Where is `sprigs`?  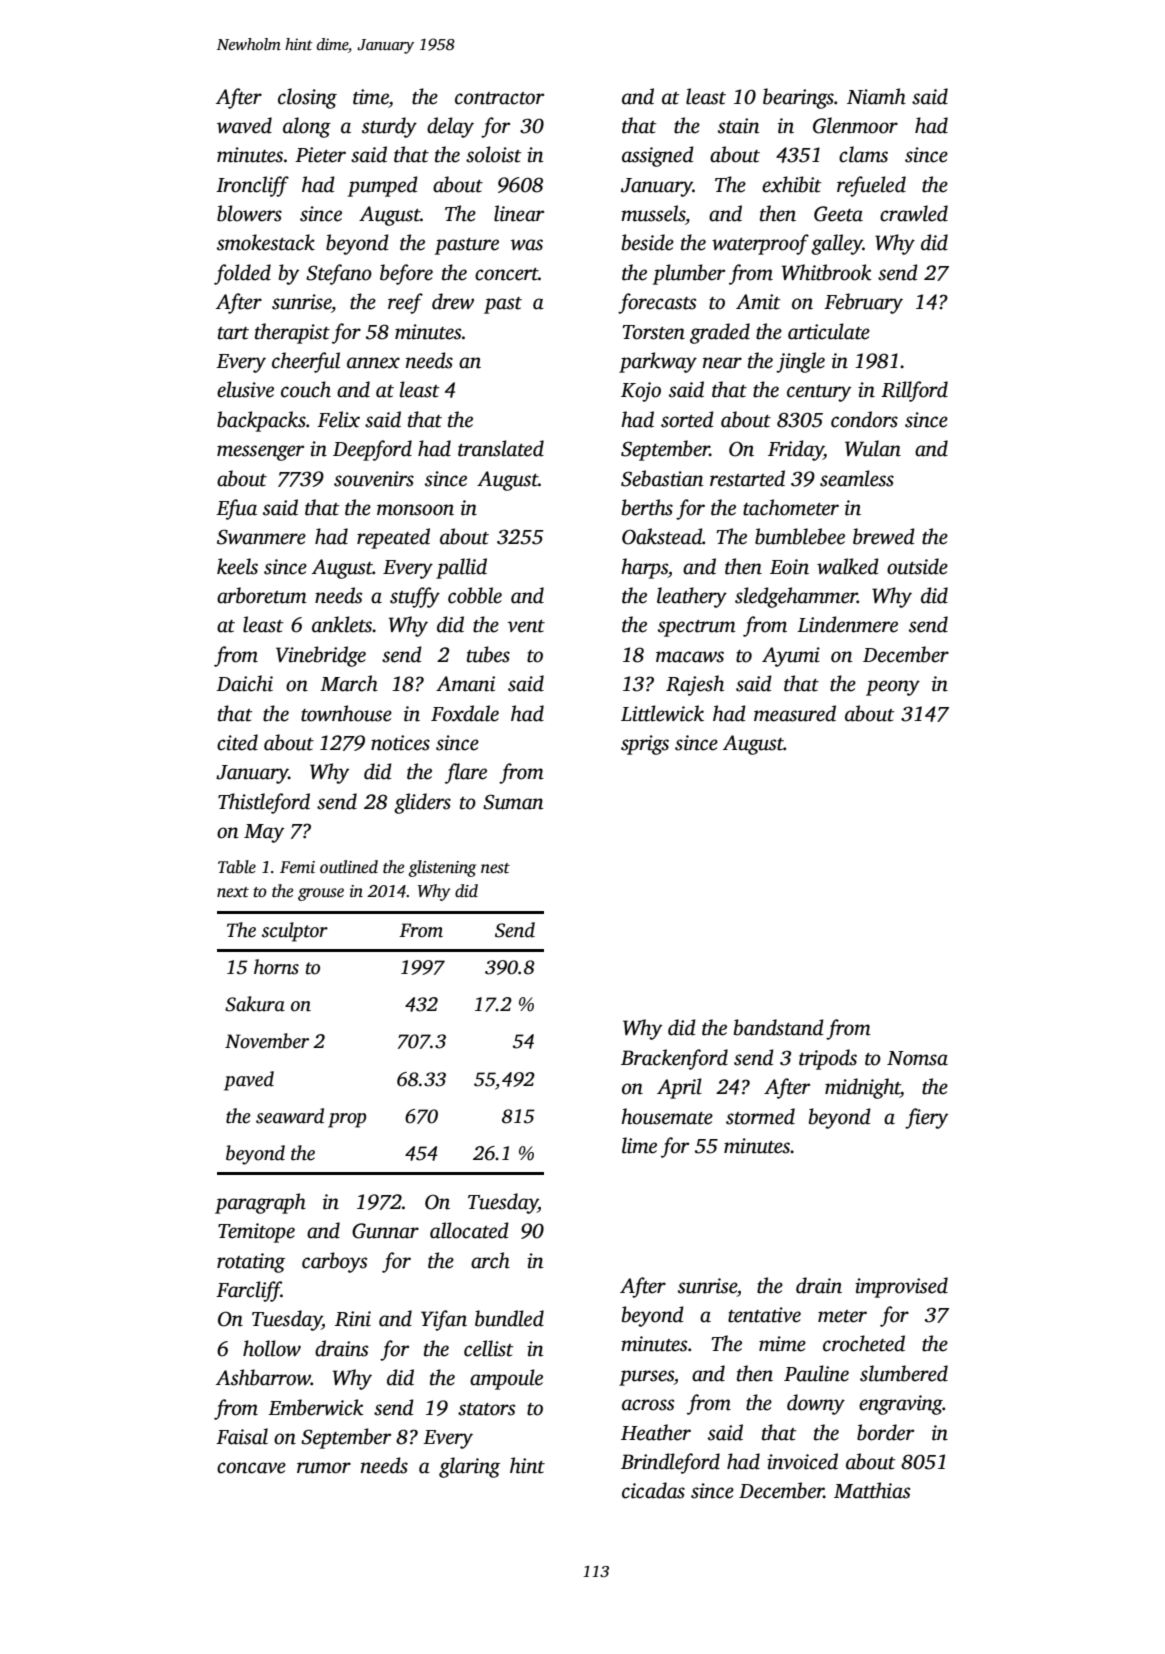
sprigs is located at coordinates (645, 745).
